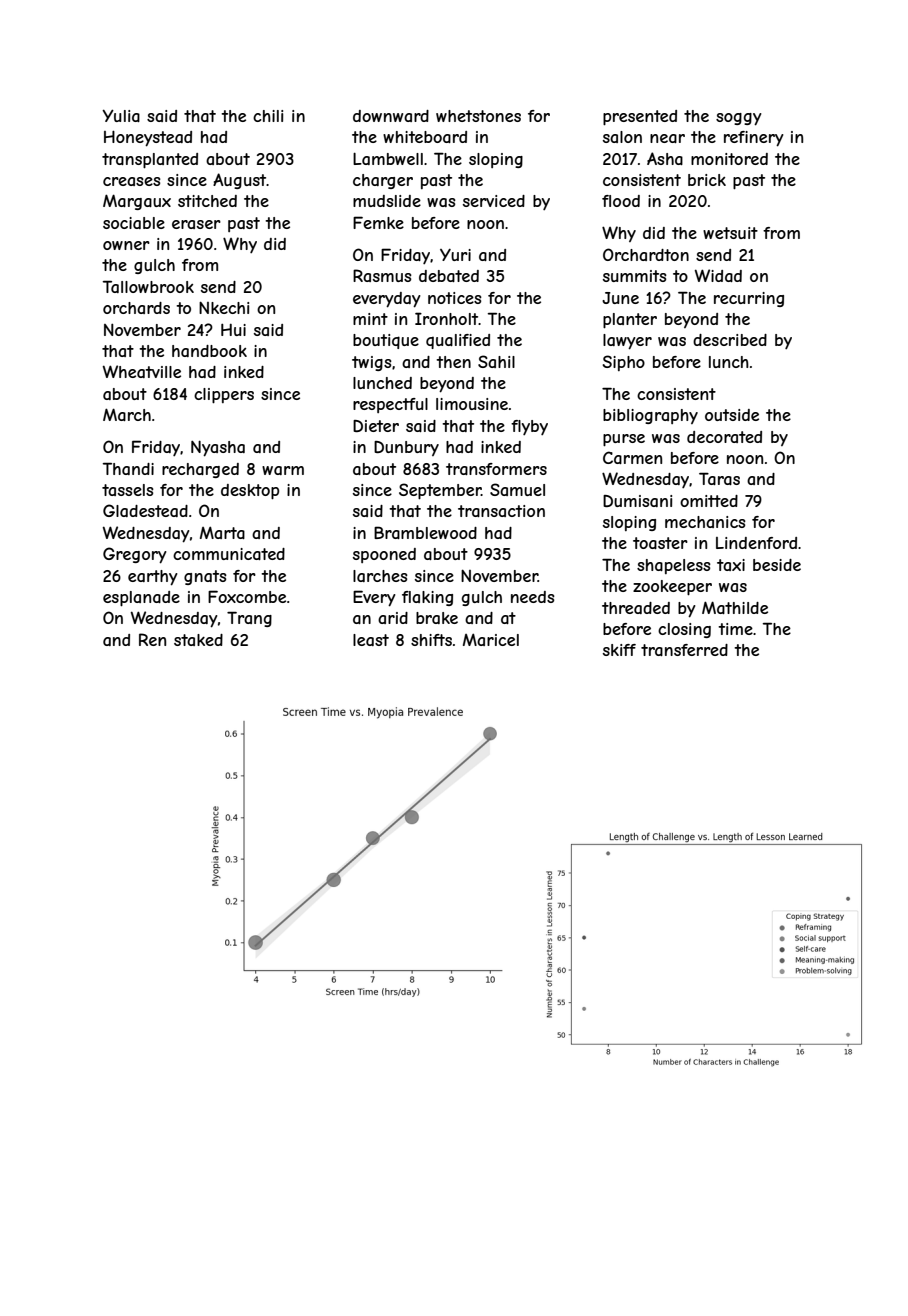 The height and width of the image is (1316, 908). What do you see at coordinates (153, 578) in the image?
I see `earthy` at bounding box center [153, 578].
